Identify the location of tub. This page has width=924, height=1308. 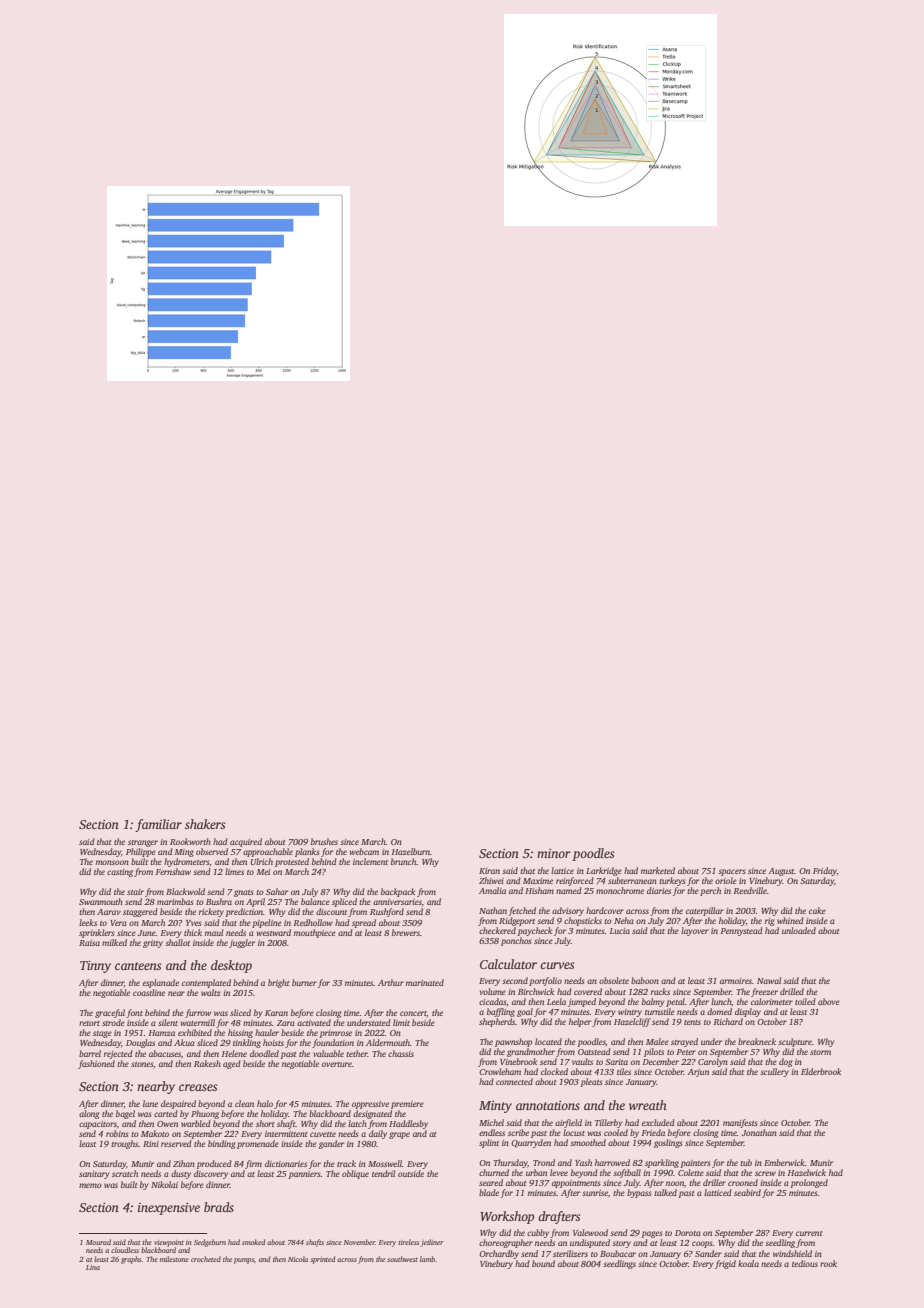
(746, 1162).
